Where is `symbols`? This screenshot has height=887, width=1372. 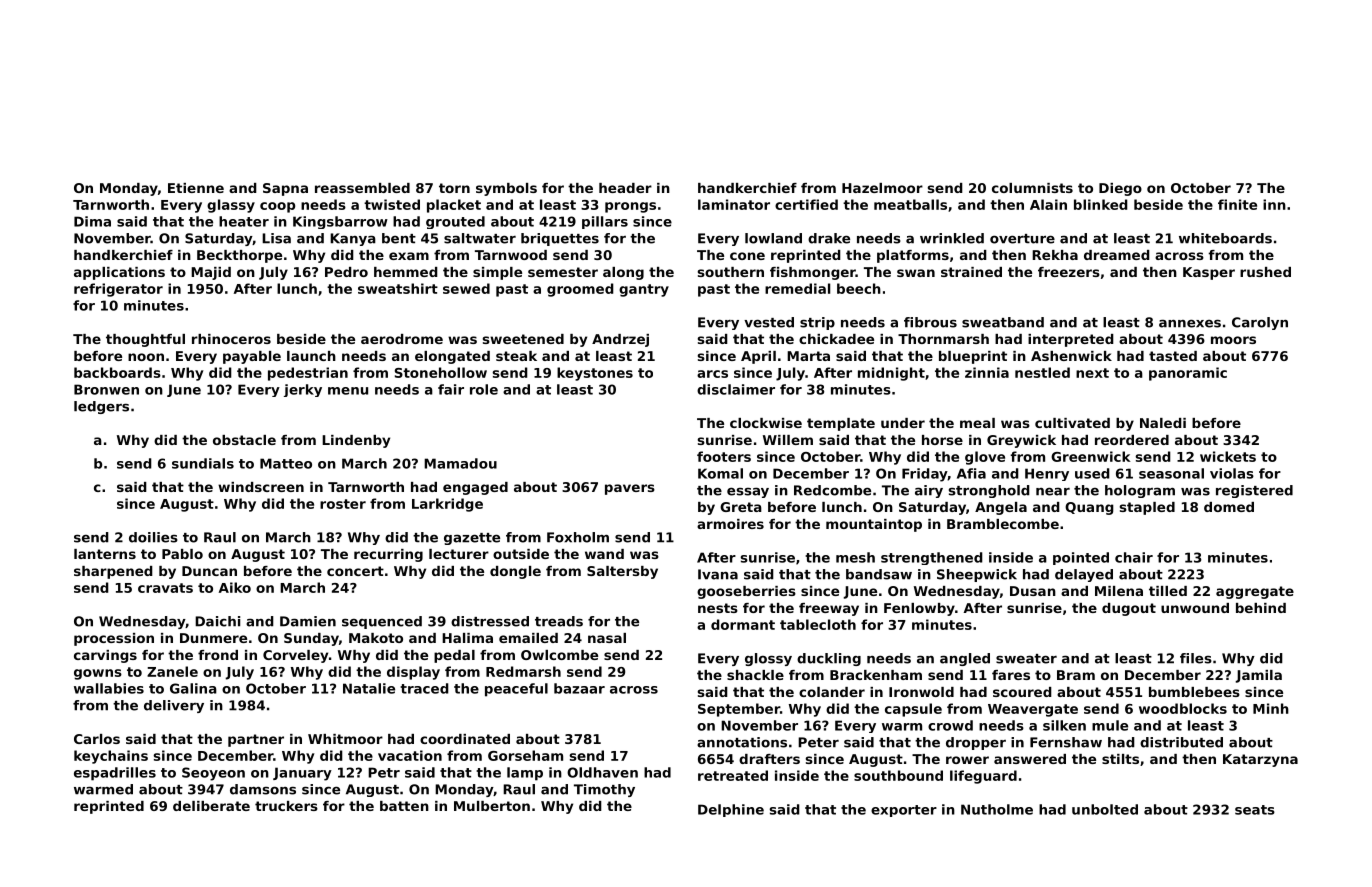 symbols is located at coordinates (506, 189).
